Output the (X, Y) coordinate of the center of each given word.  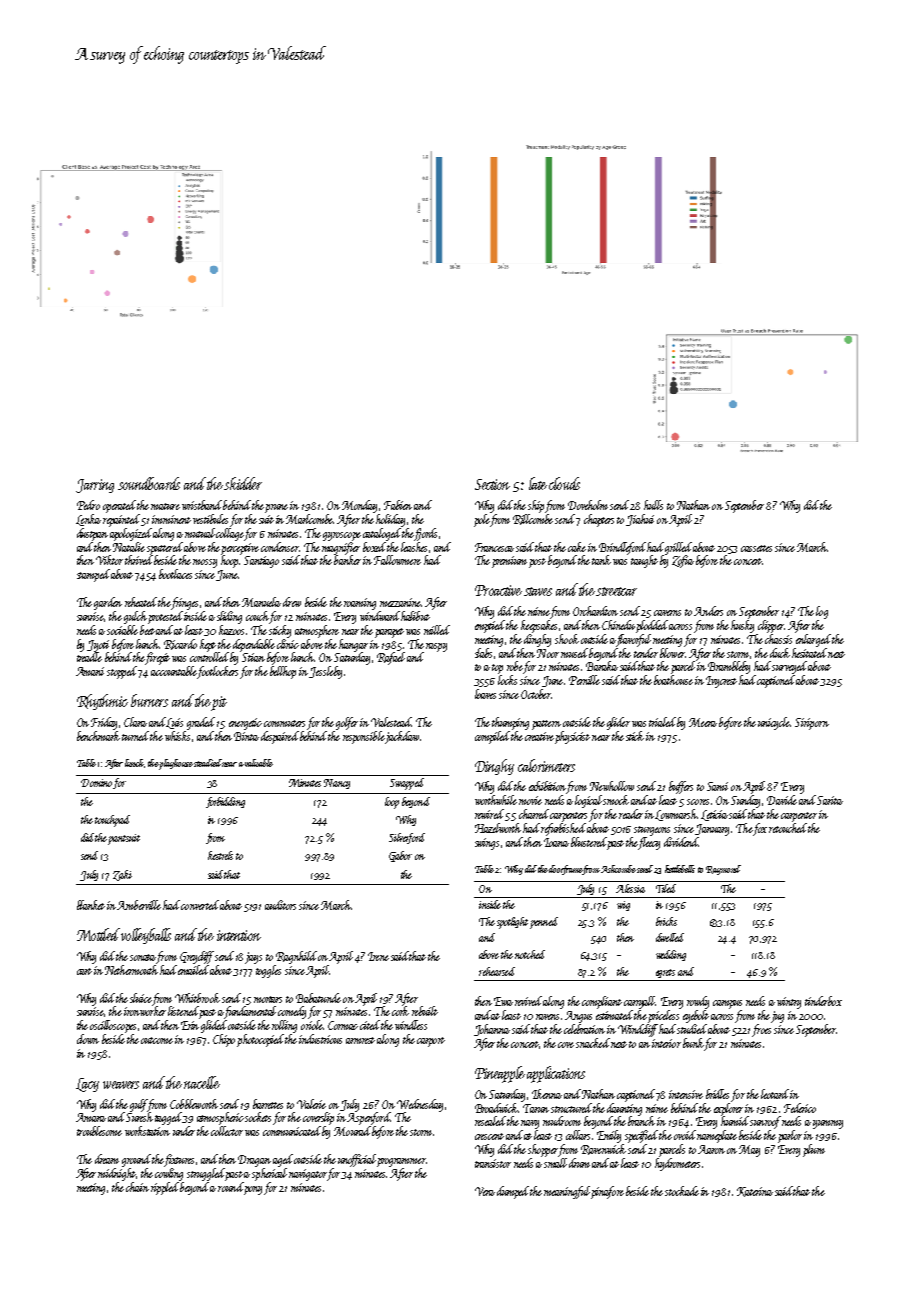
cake (577, 547)
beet (147, 630)
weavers (121, 1085)
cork (400, 1011)
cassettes (756, 548)
